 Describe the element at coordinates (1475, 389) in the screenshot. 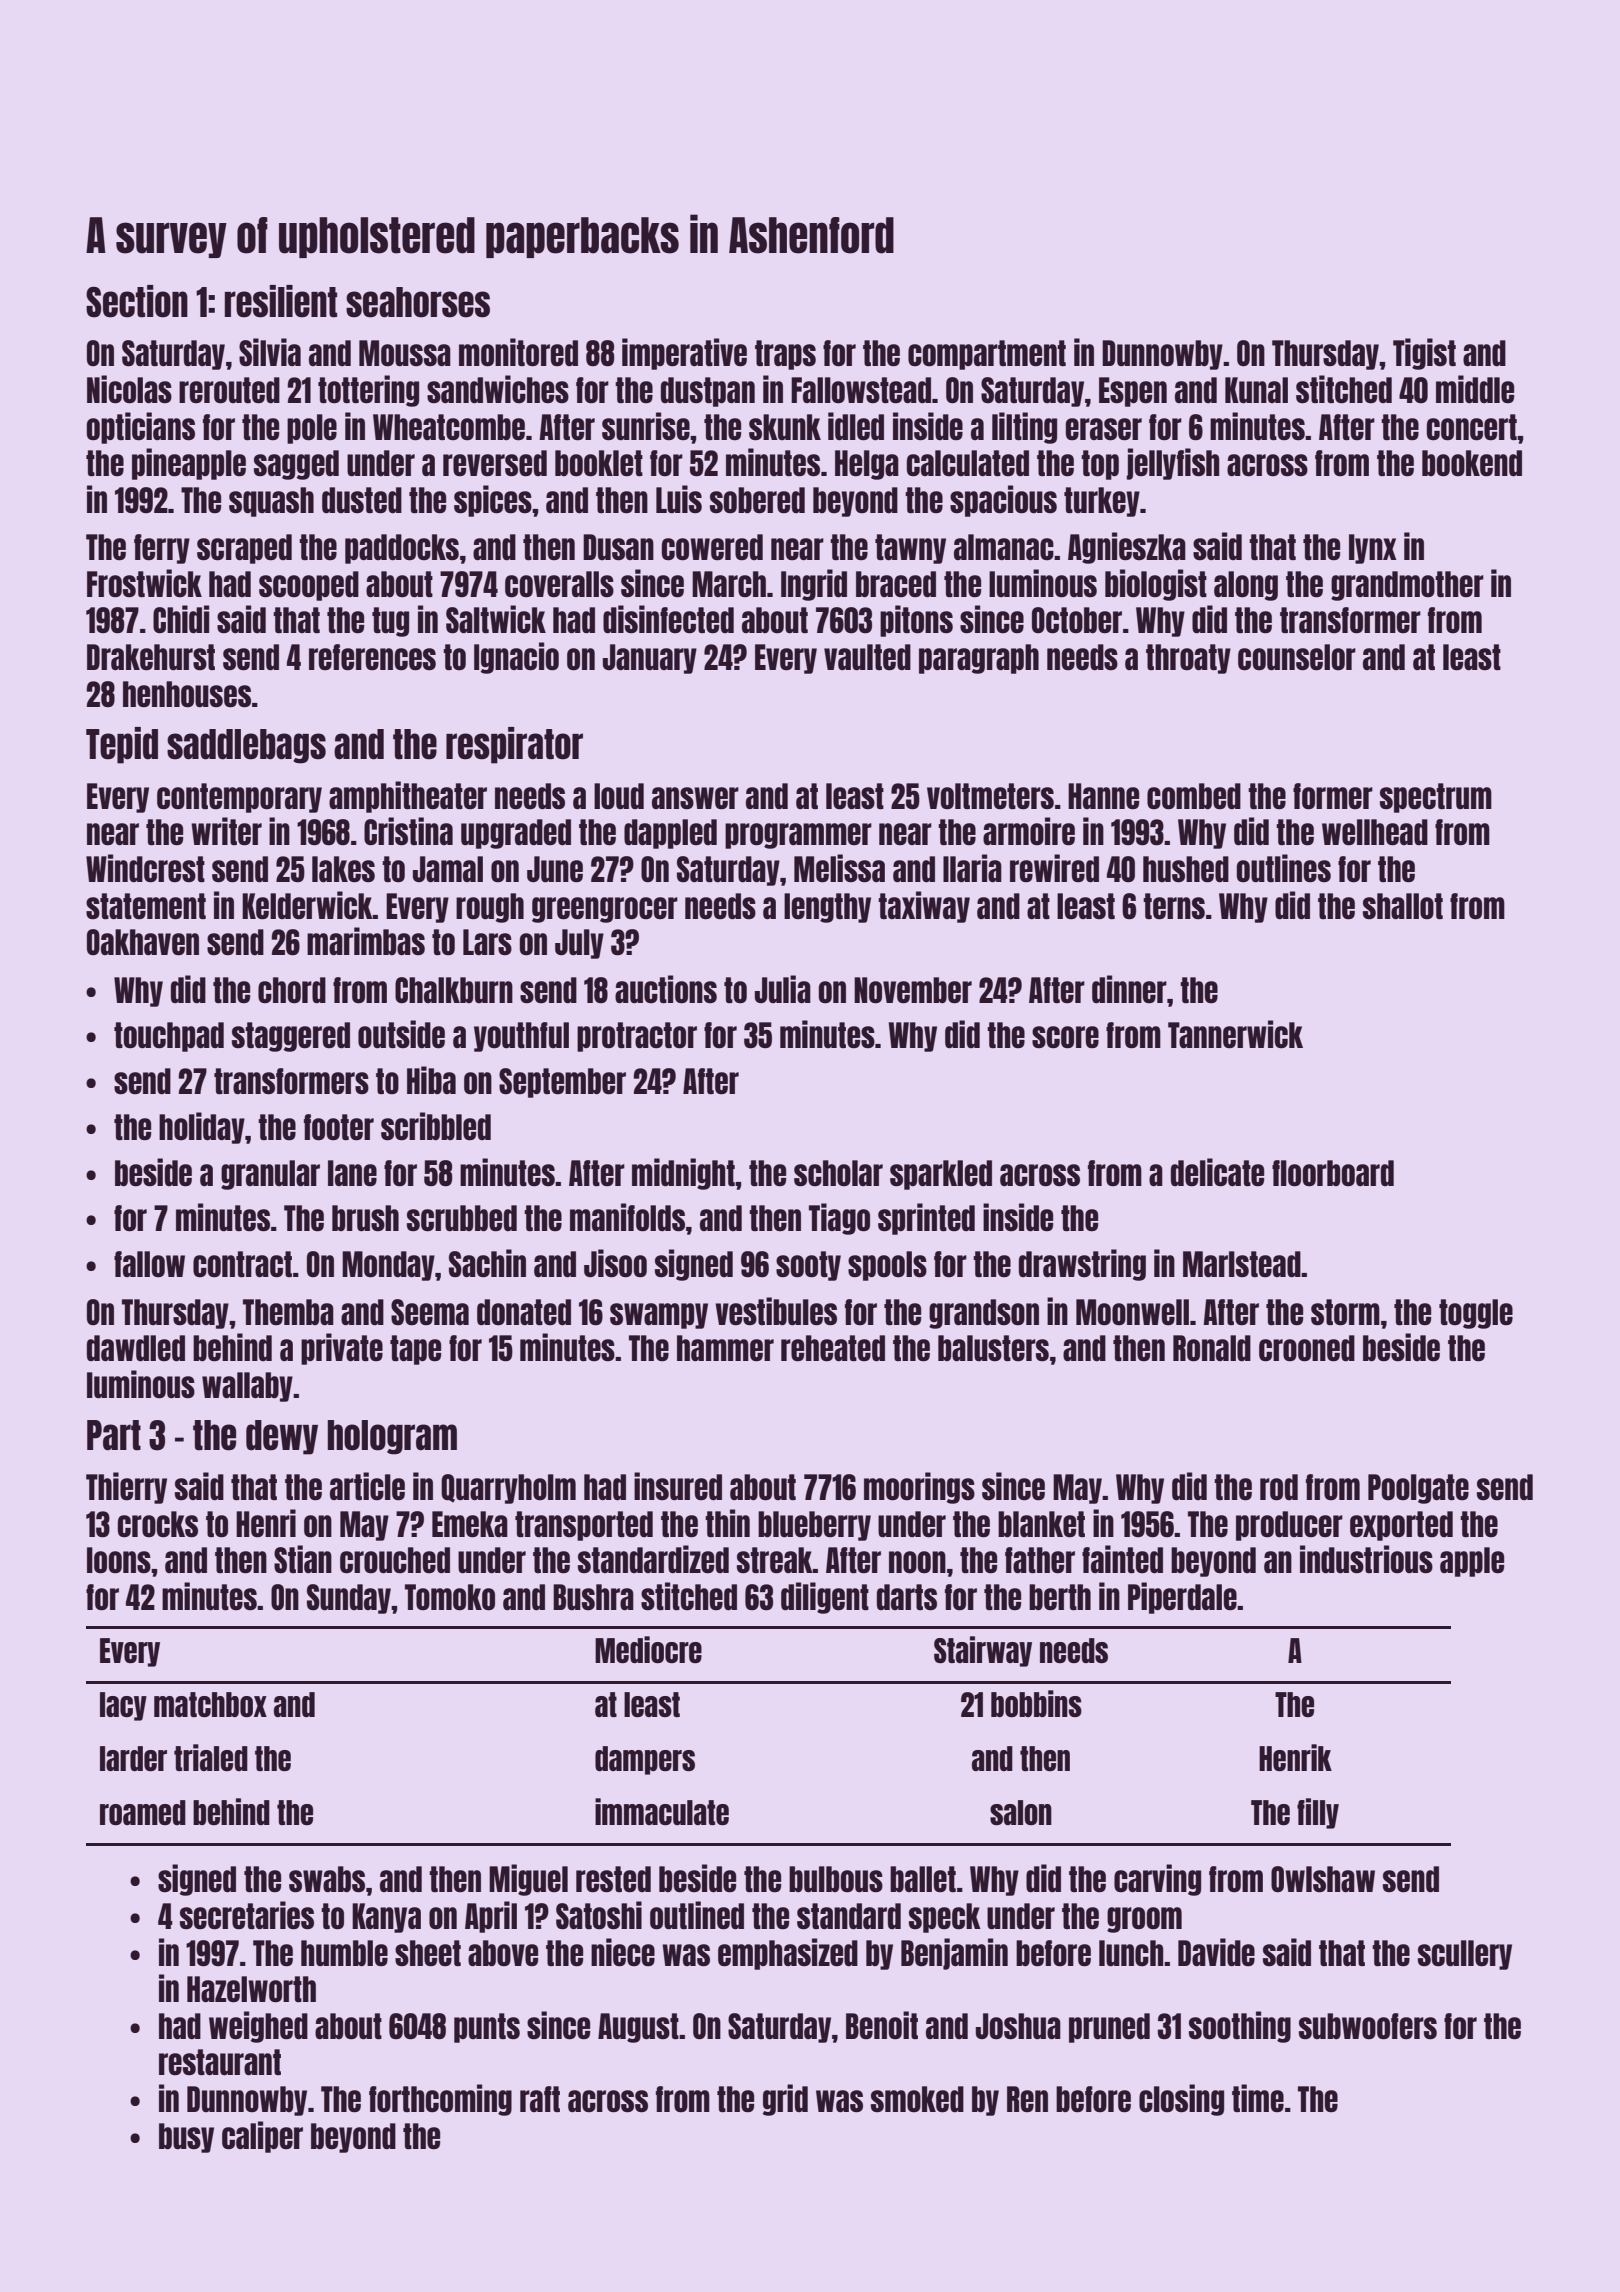

I see `middle` at that location.
